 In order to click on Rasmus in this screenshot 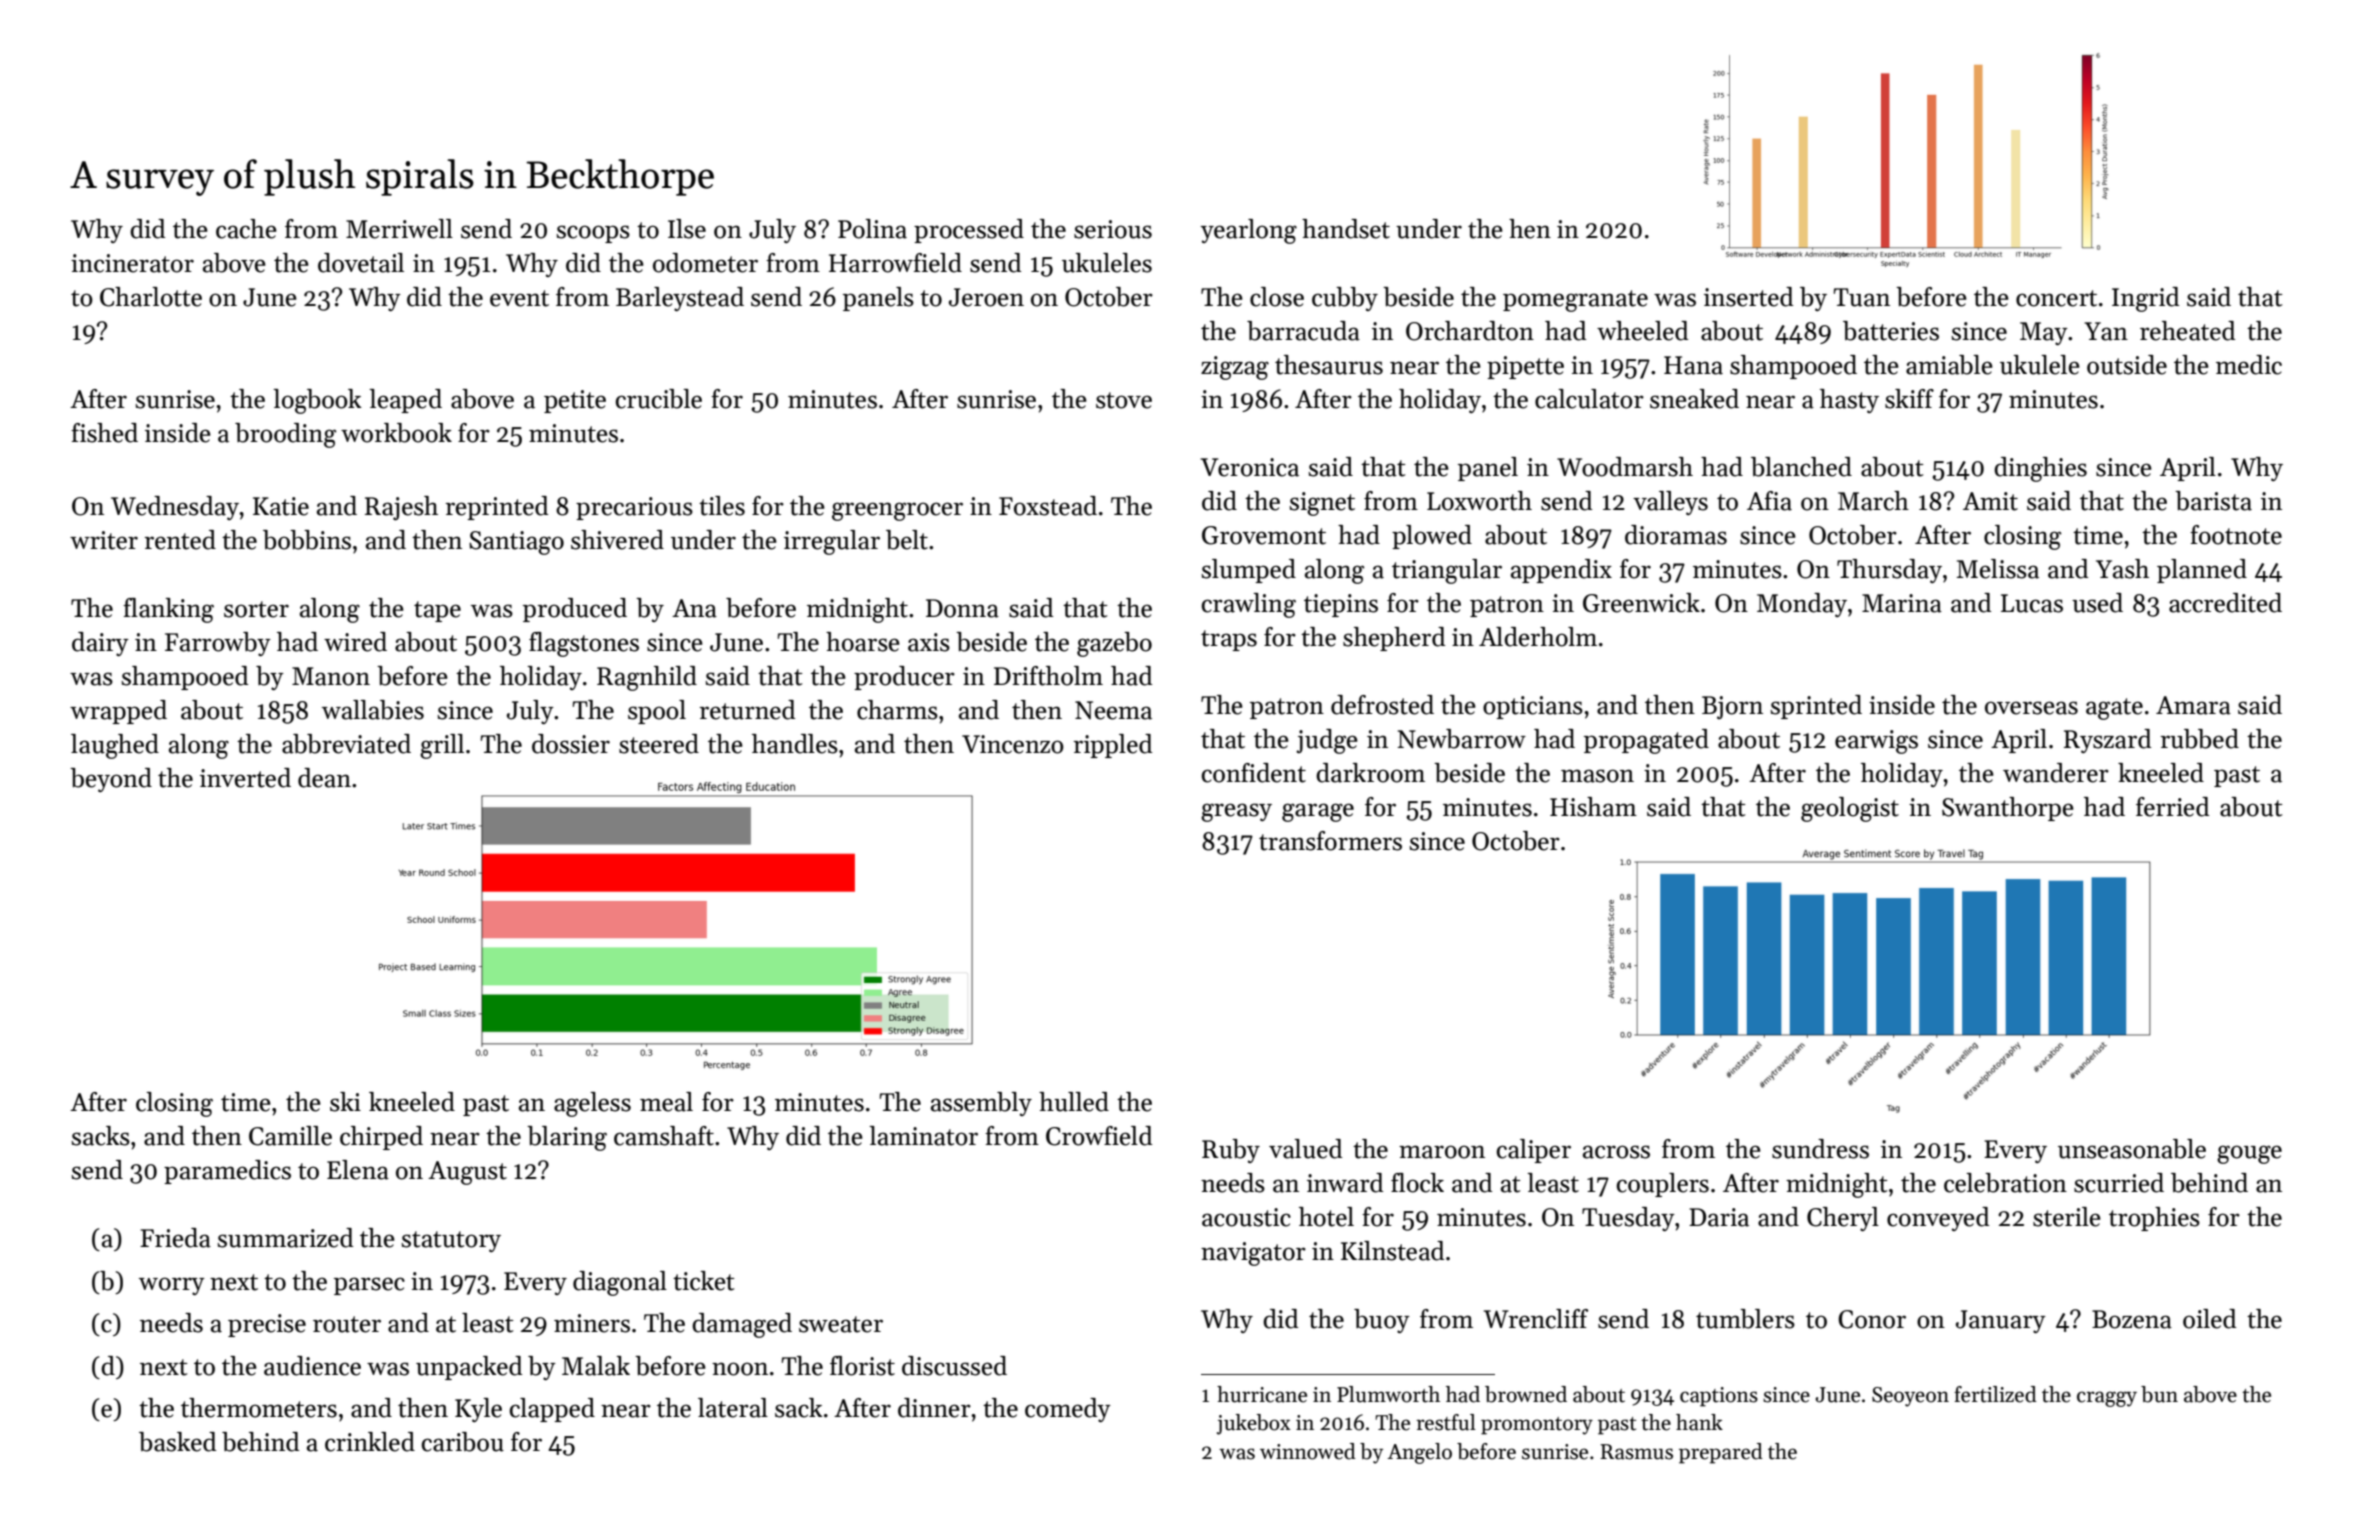, I will do `click(1636, 1452)`.
